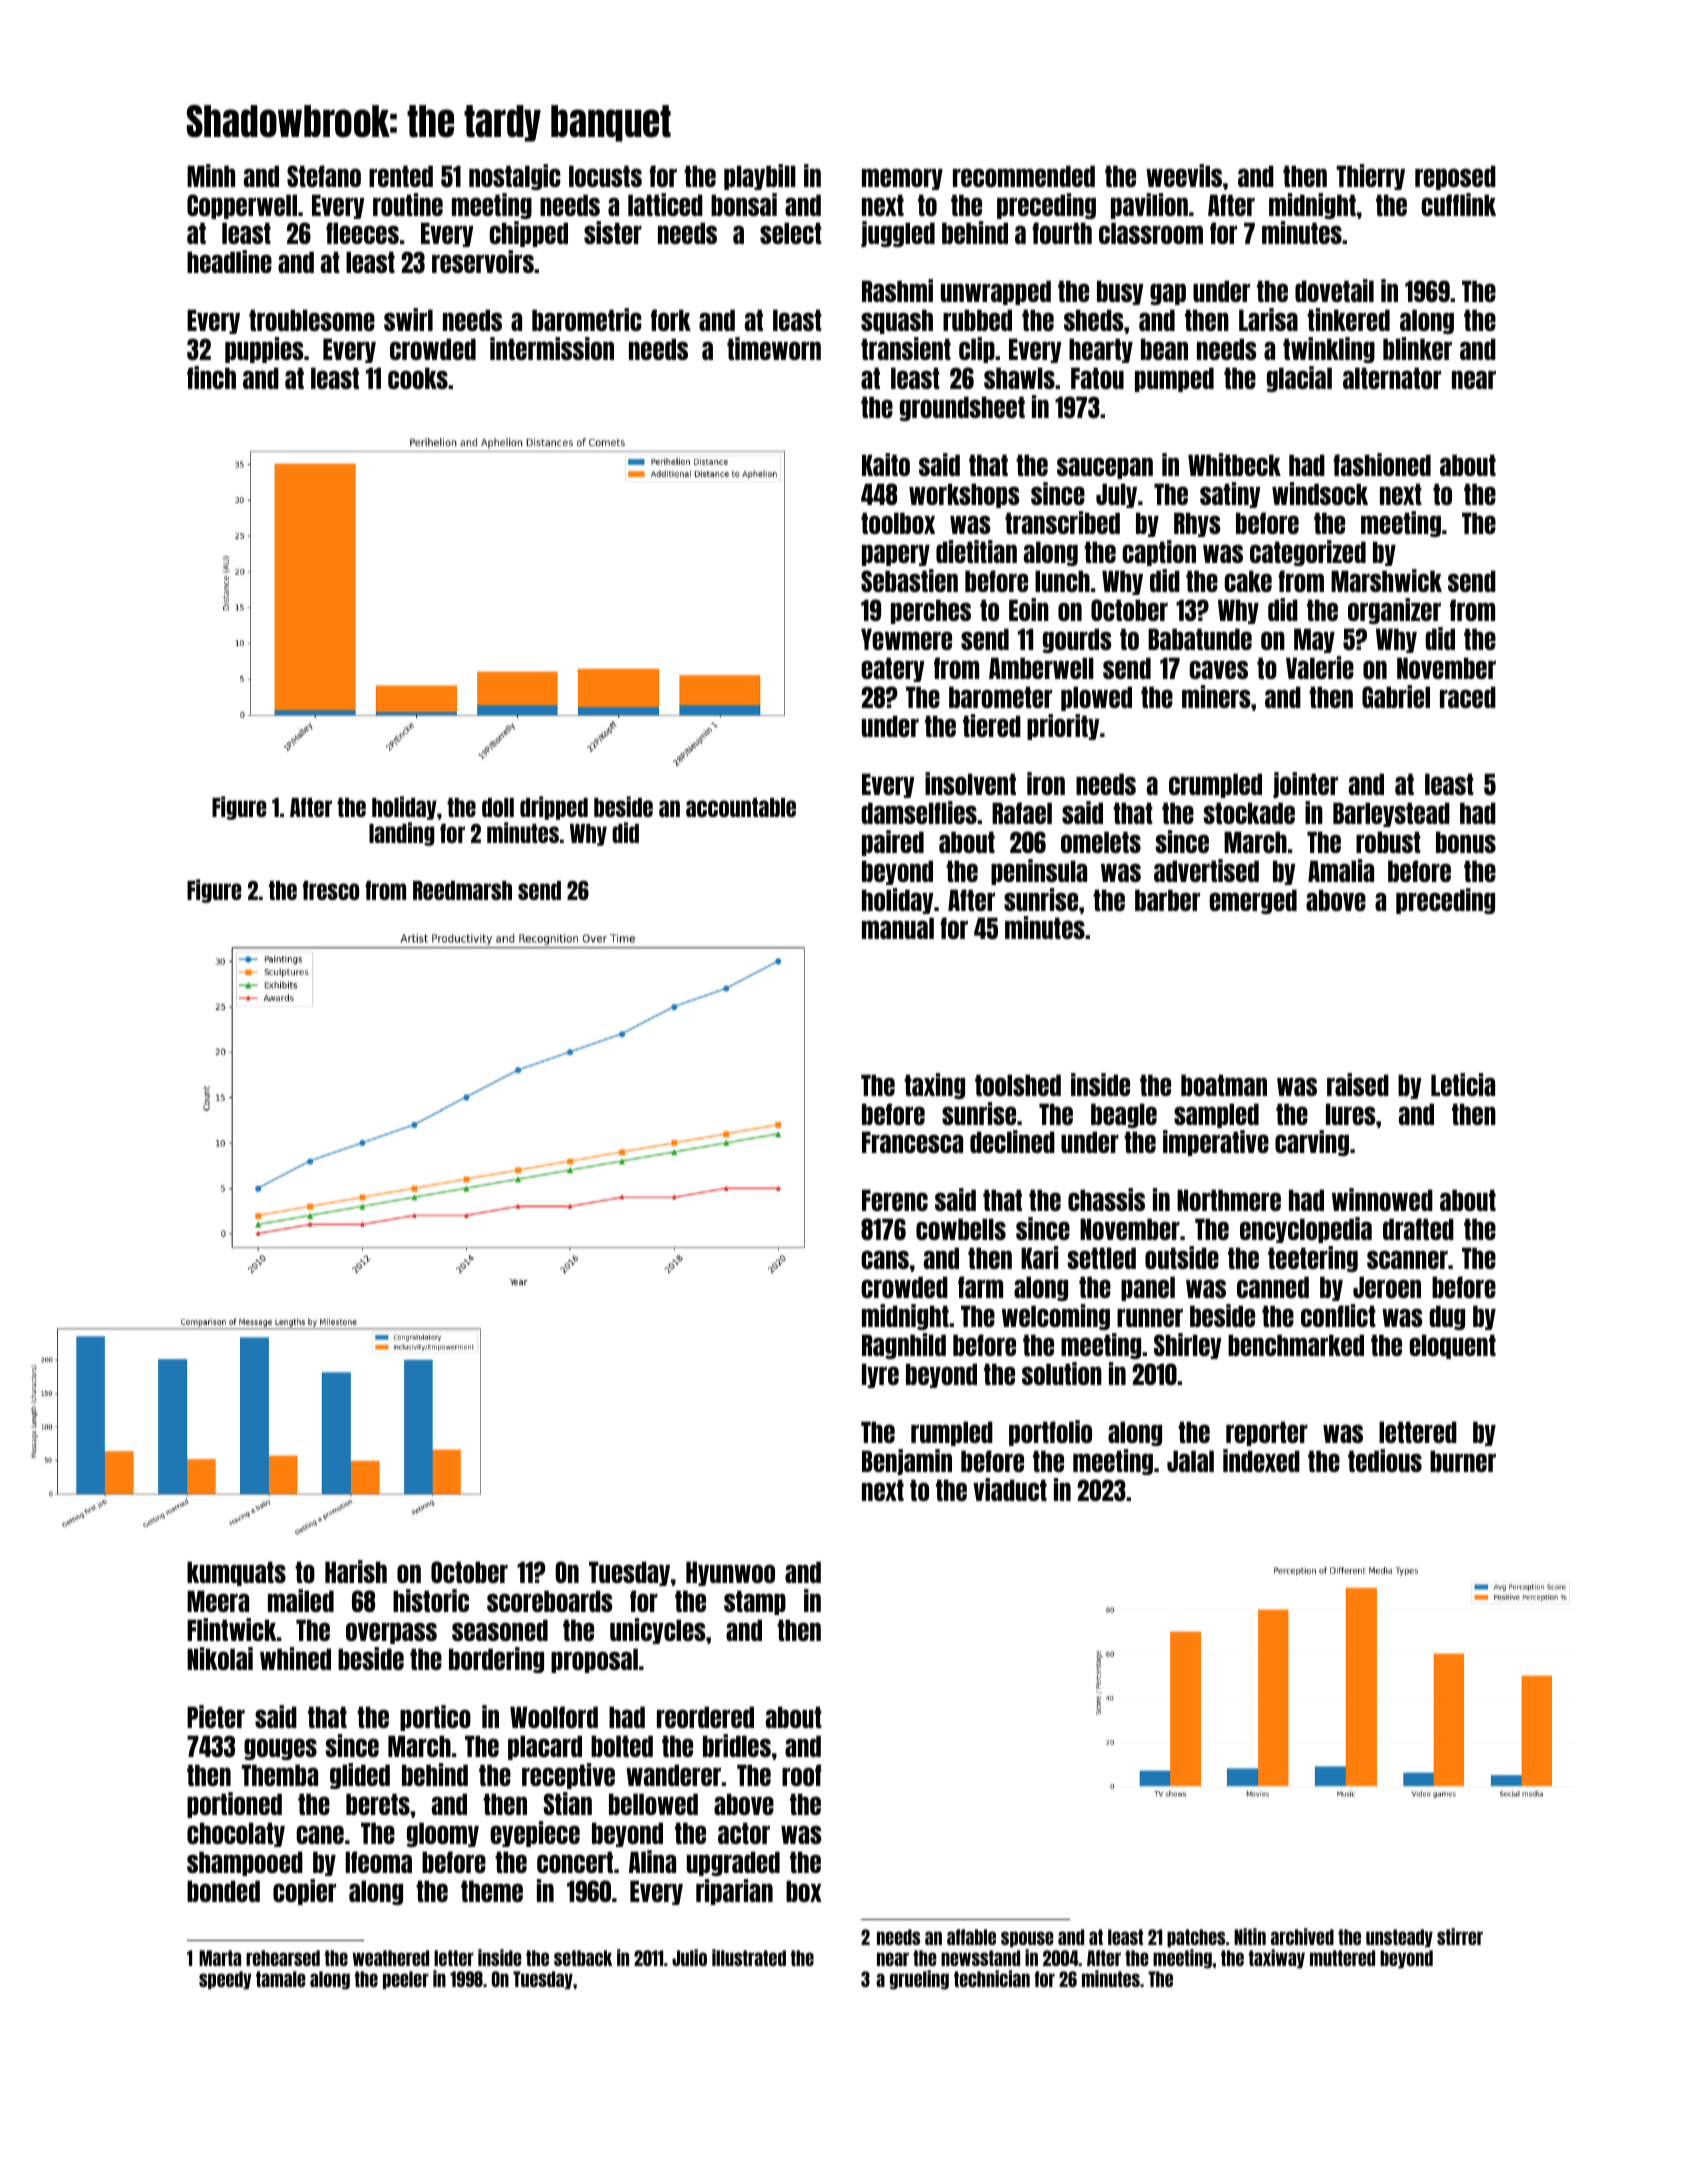 The image size is (1683, 2178). Describe the element at coordinates (1019, 378) in the screenshot. I see `shawls` at that location.
